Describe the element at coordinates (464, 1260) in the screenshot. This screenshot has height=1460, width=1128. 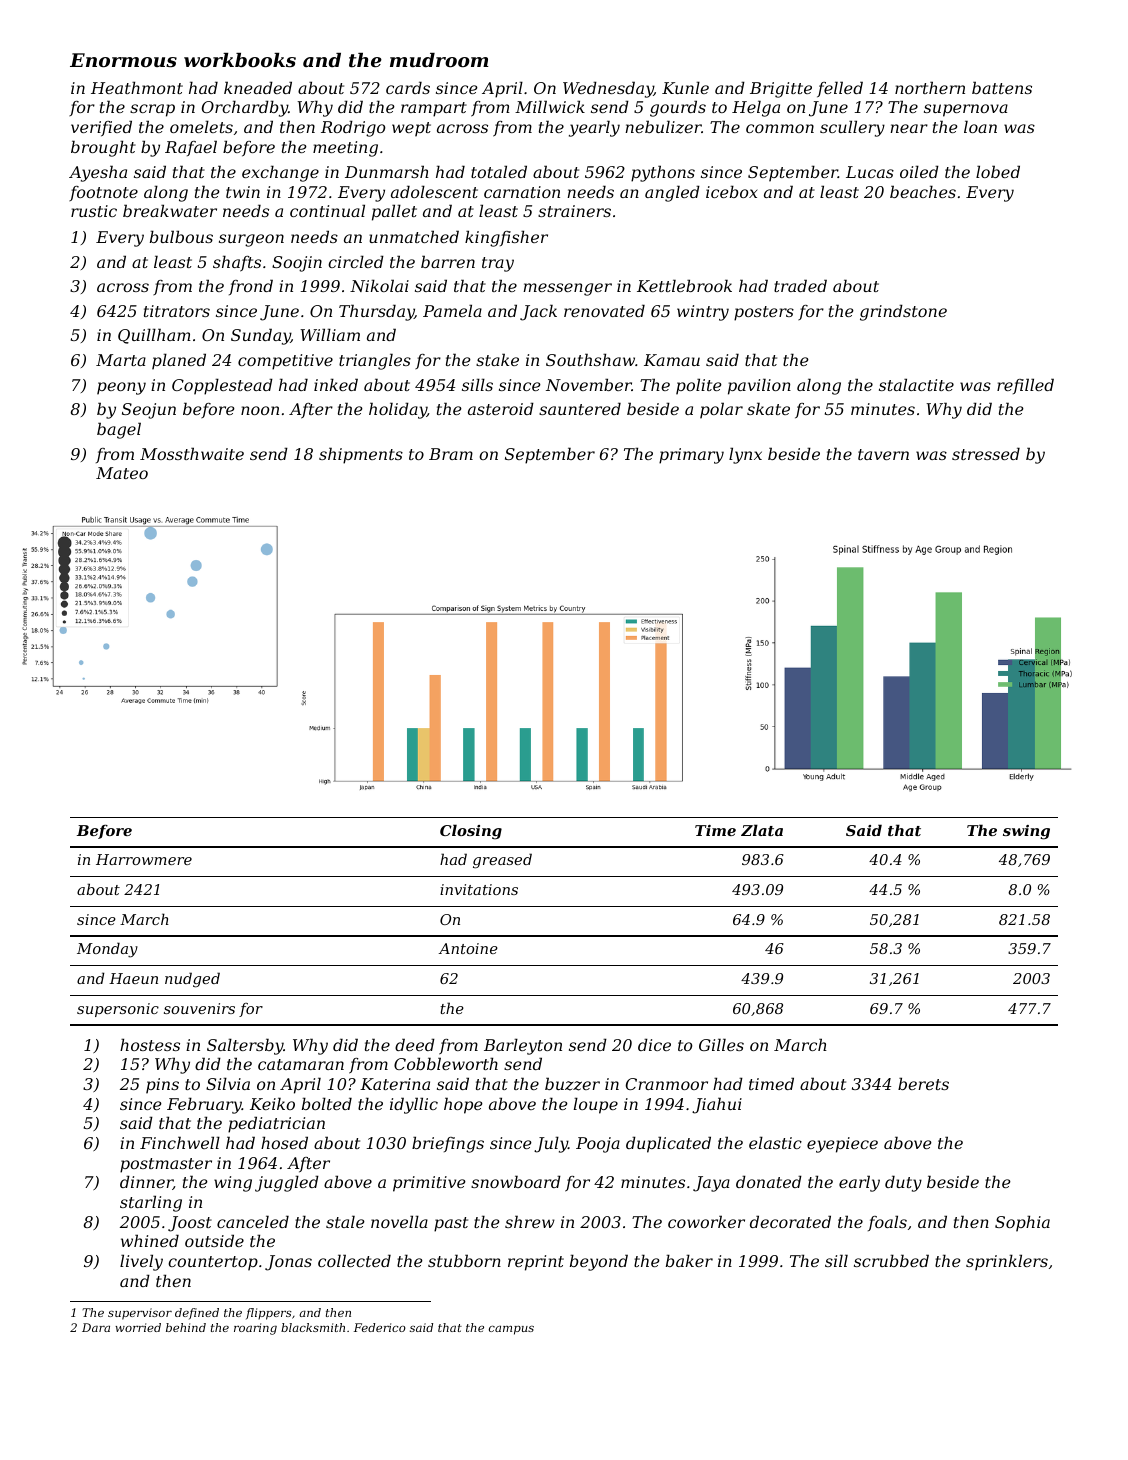
I see `stubborn` at that location.
